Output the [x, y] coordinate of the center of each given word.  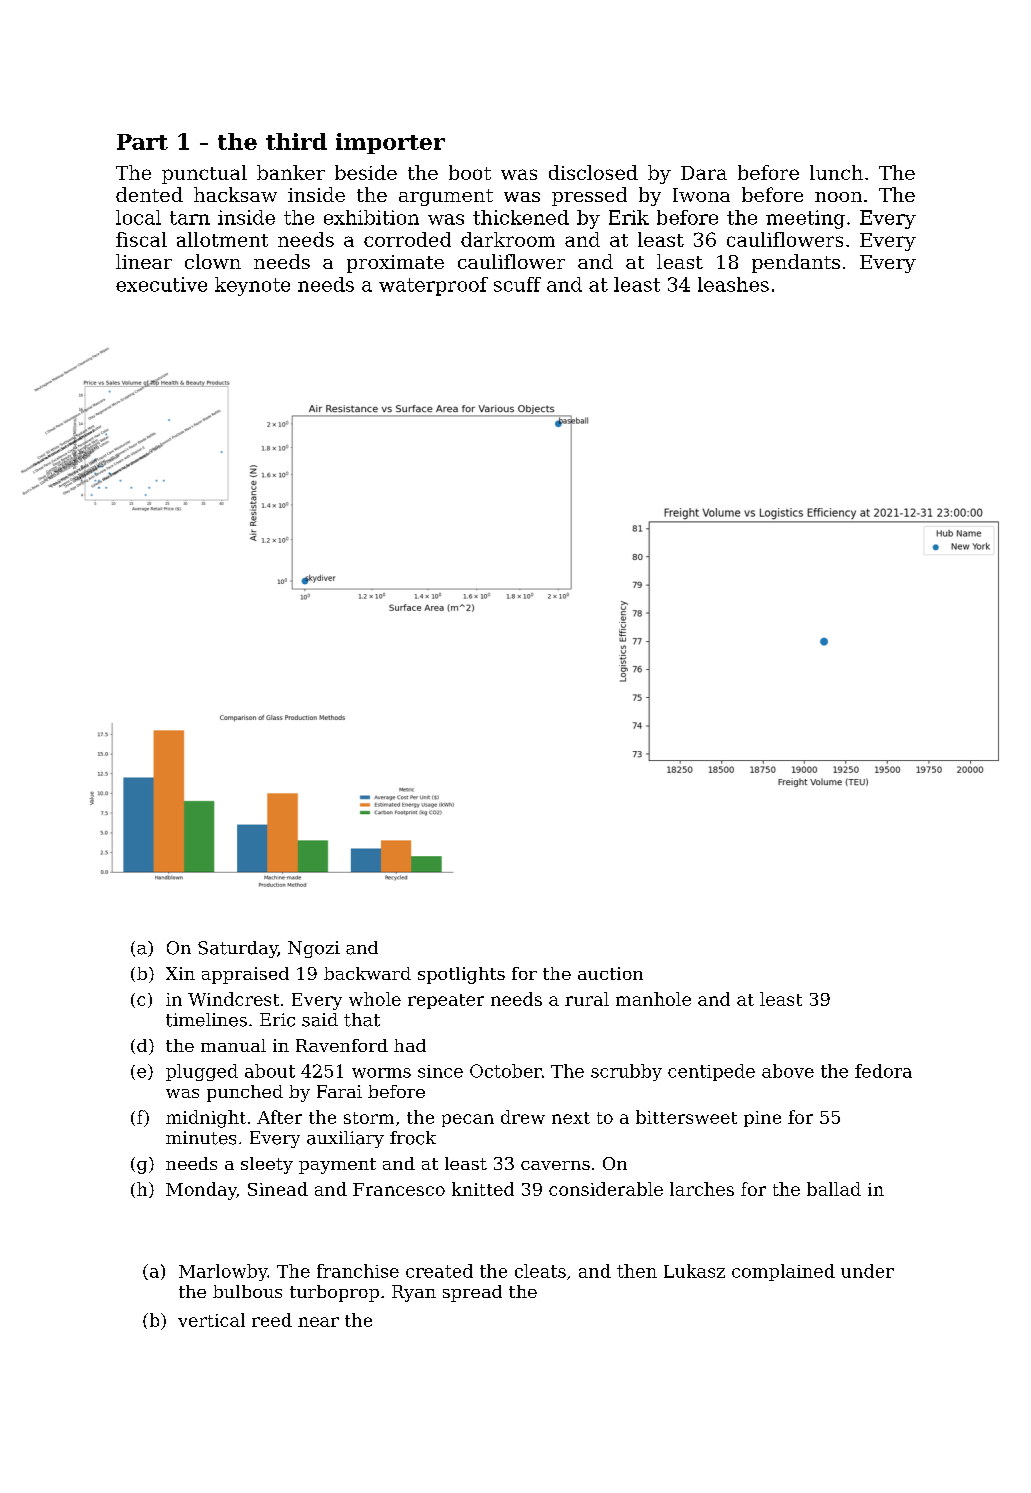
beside [366, 172]
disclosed [593, 172]
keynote [252, 286]
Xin [180, 973]
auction [610, 973]
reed [272, 1320]
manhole [653, 999]
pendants [796, 263]
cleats [540, 1271]
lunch [836, 172]
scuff [517, 284]
